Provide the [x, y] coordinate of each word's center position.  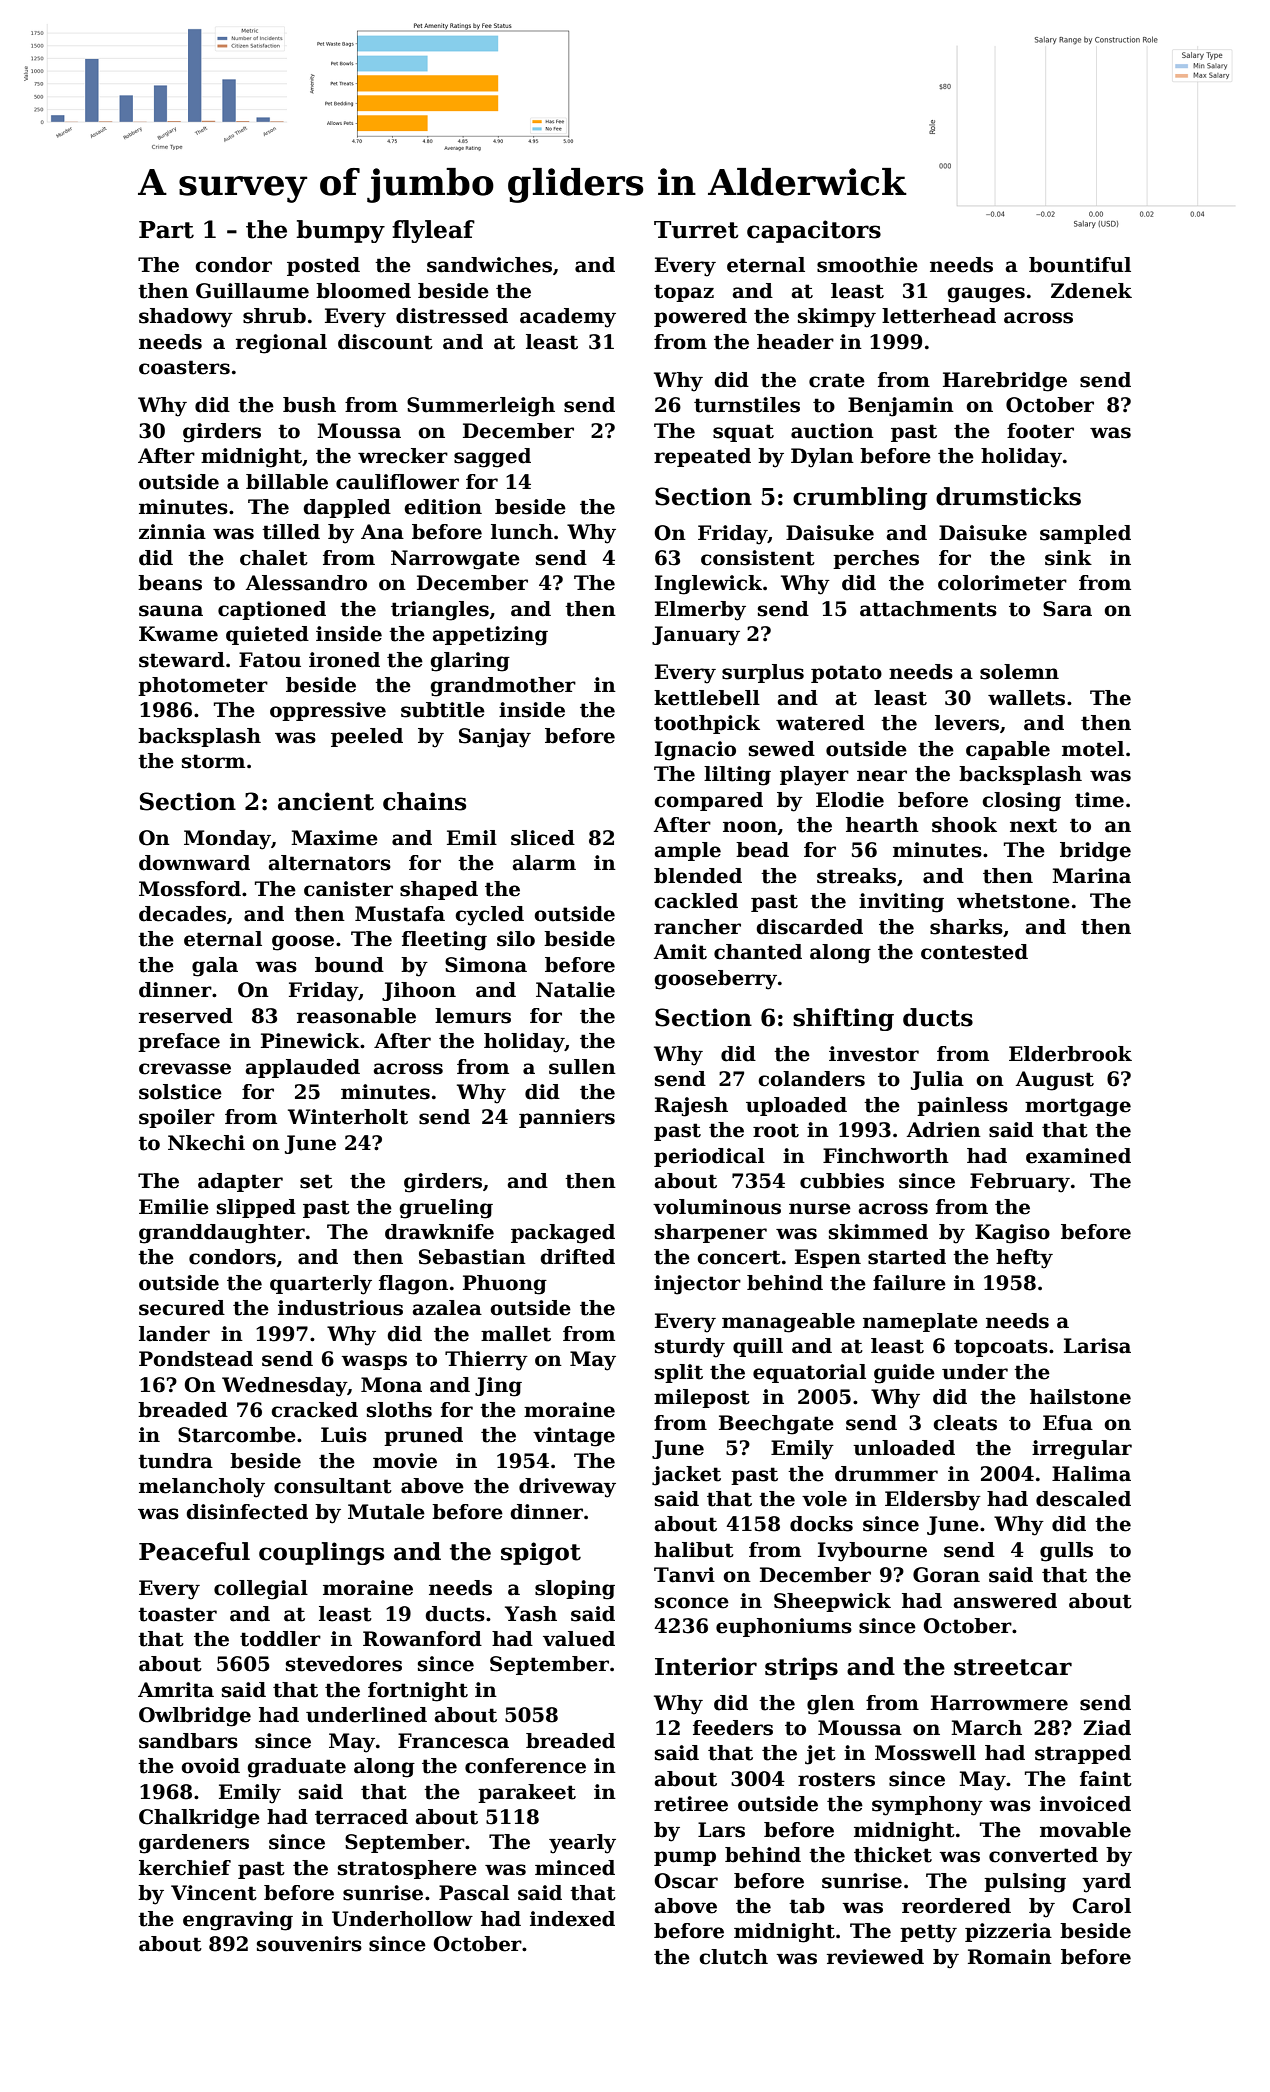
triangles [440, 611]
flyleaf [433, 231]
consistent [758, 558]
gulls [1066, 1552]
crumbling [860, 498]
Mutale [386, 1512]
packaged [563, 1234]
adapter [240, 1182]
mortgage [1078, 1107]
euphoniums [784, 1627]
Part [166, 230]
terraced [361, 1817]
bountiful [1080, 265]
